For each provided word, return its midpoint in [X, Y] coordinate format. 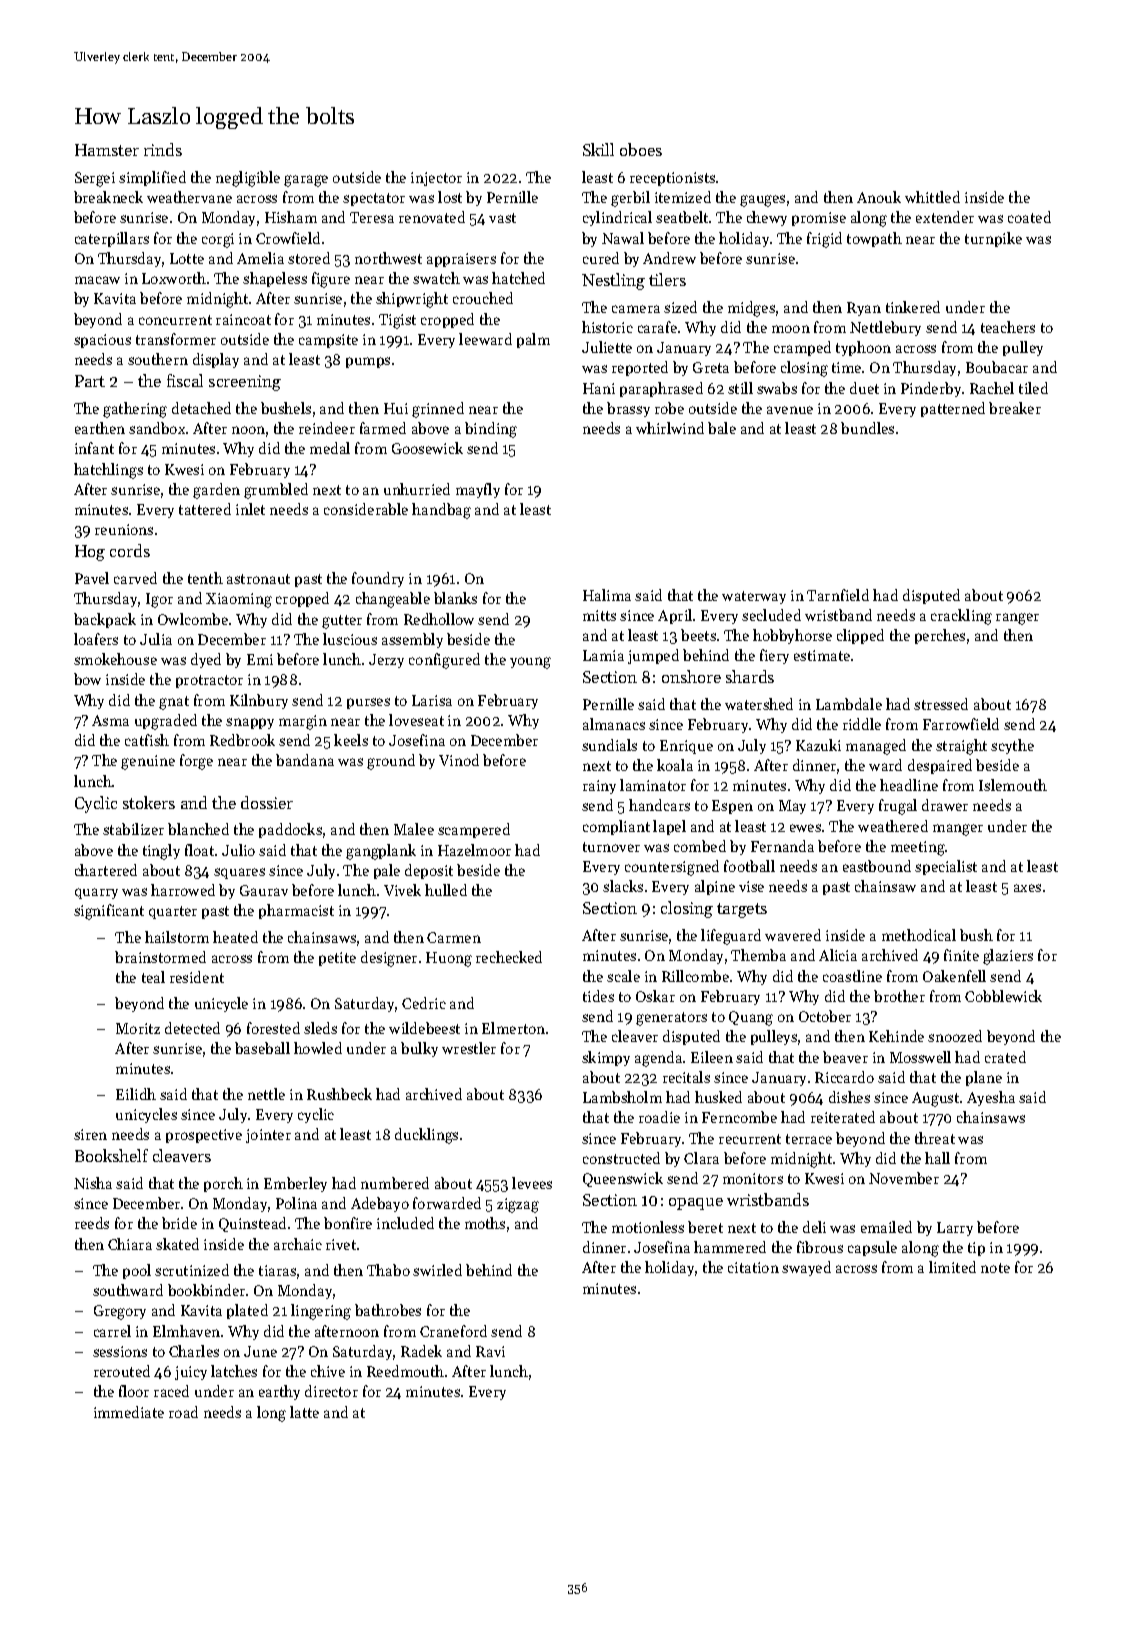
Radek [421, 1351]
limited [952, 1267]
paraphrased [661, 389]
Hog [90, 553]
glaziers [1008, 957]
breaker [1015, 408]
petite [337, 959]
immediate [129, 1412]
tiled [1033, 388]
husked [718, 1097]
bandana [305, 760]
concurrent [175, 320]
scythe [1012, 746]
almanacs [614, 724]
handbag [441, 511]
